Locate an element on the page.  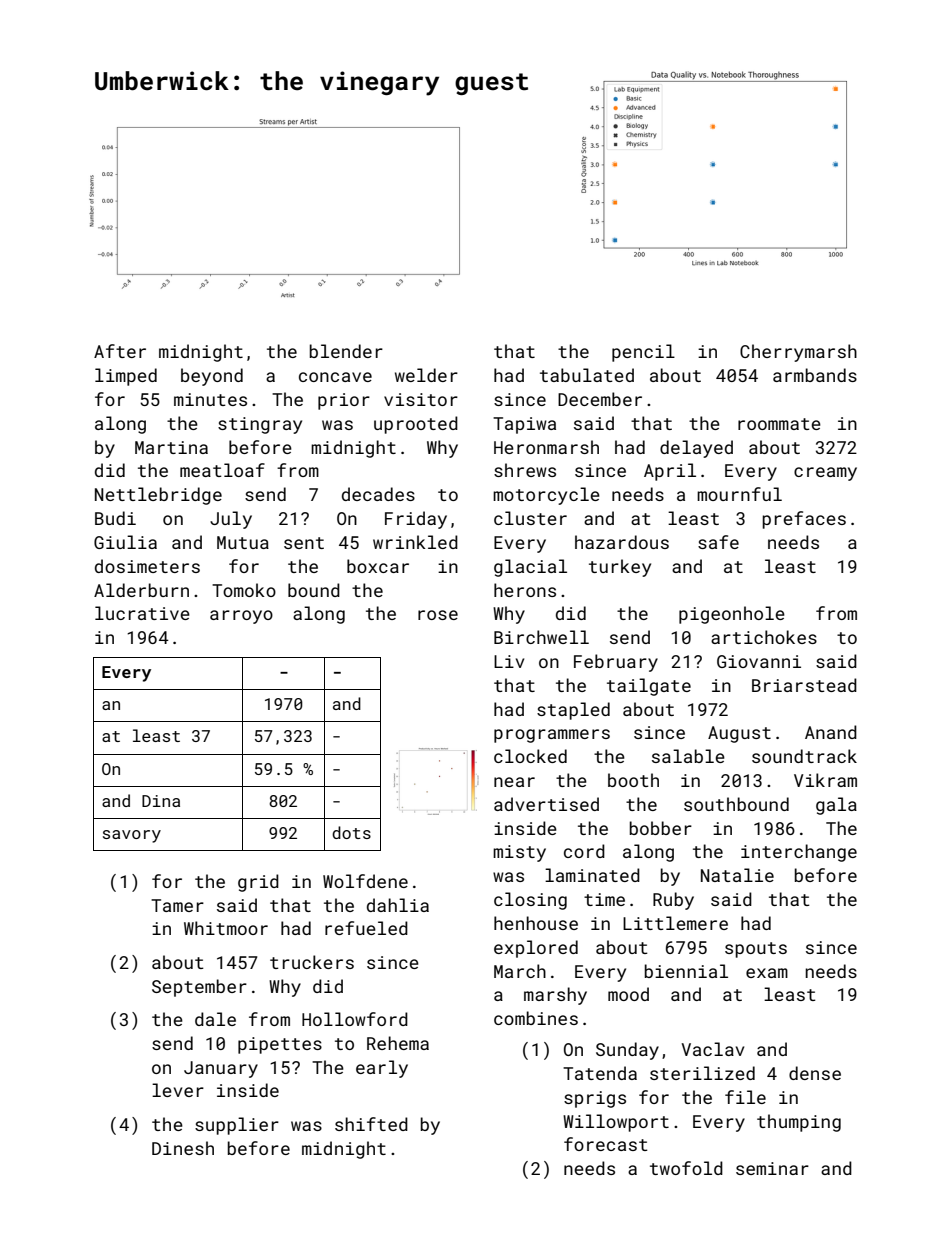
Littlemere is located at coordinates (675, 923).
